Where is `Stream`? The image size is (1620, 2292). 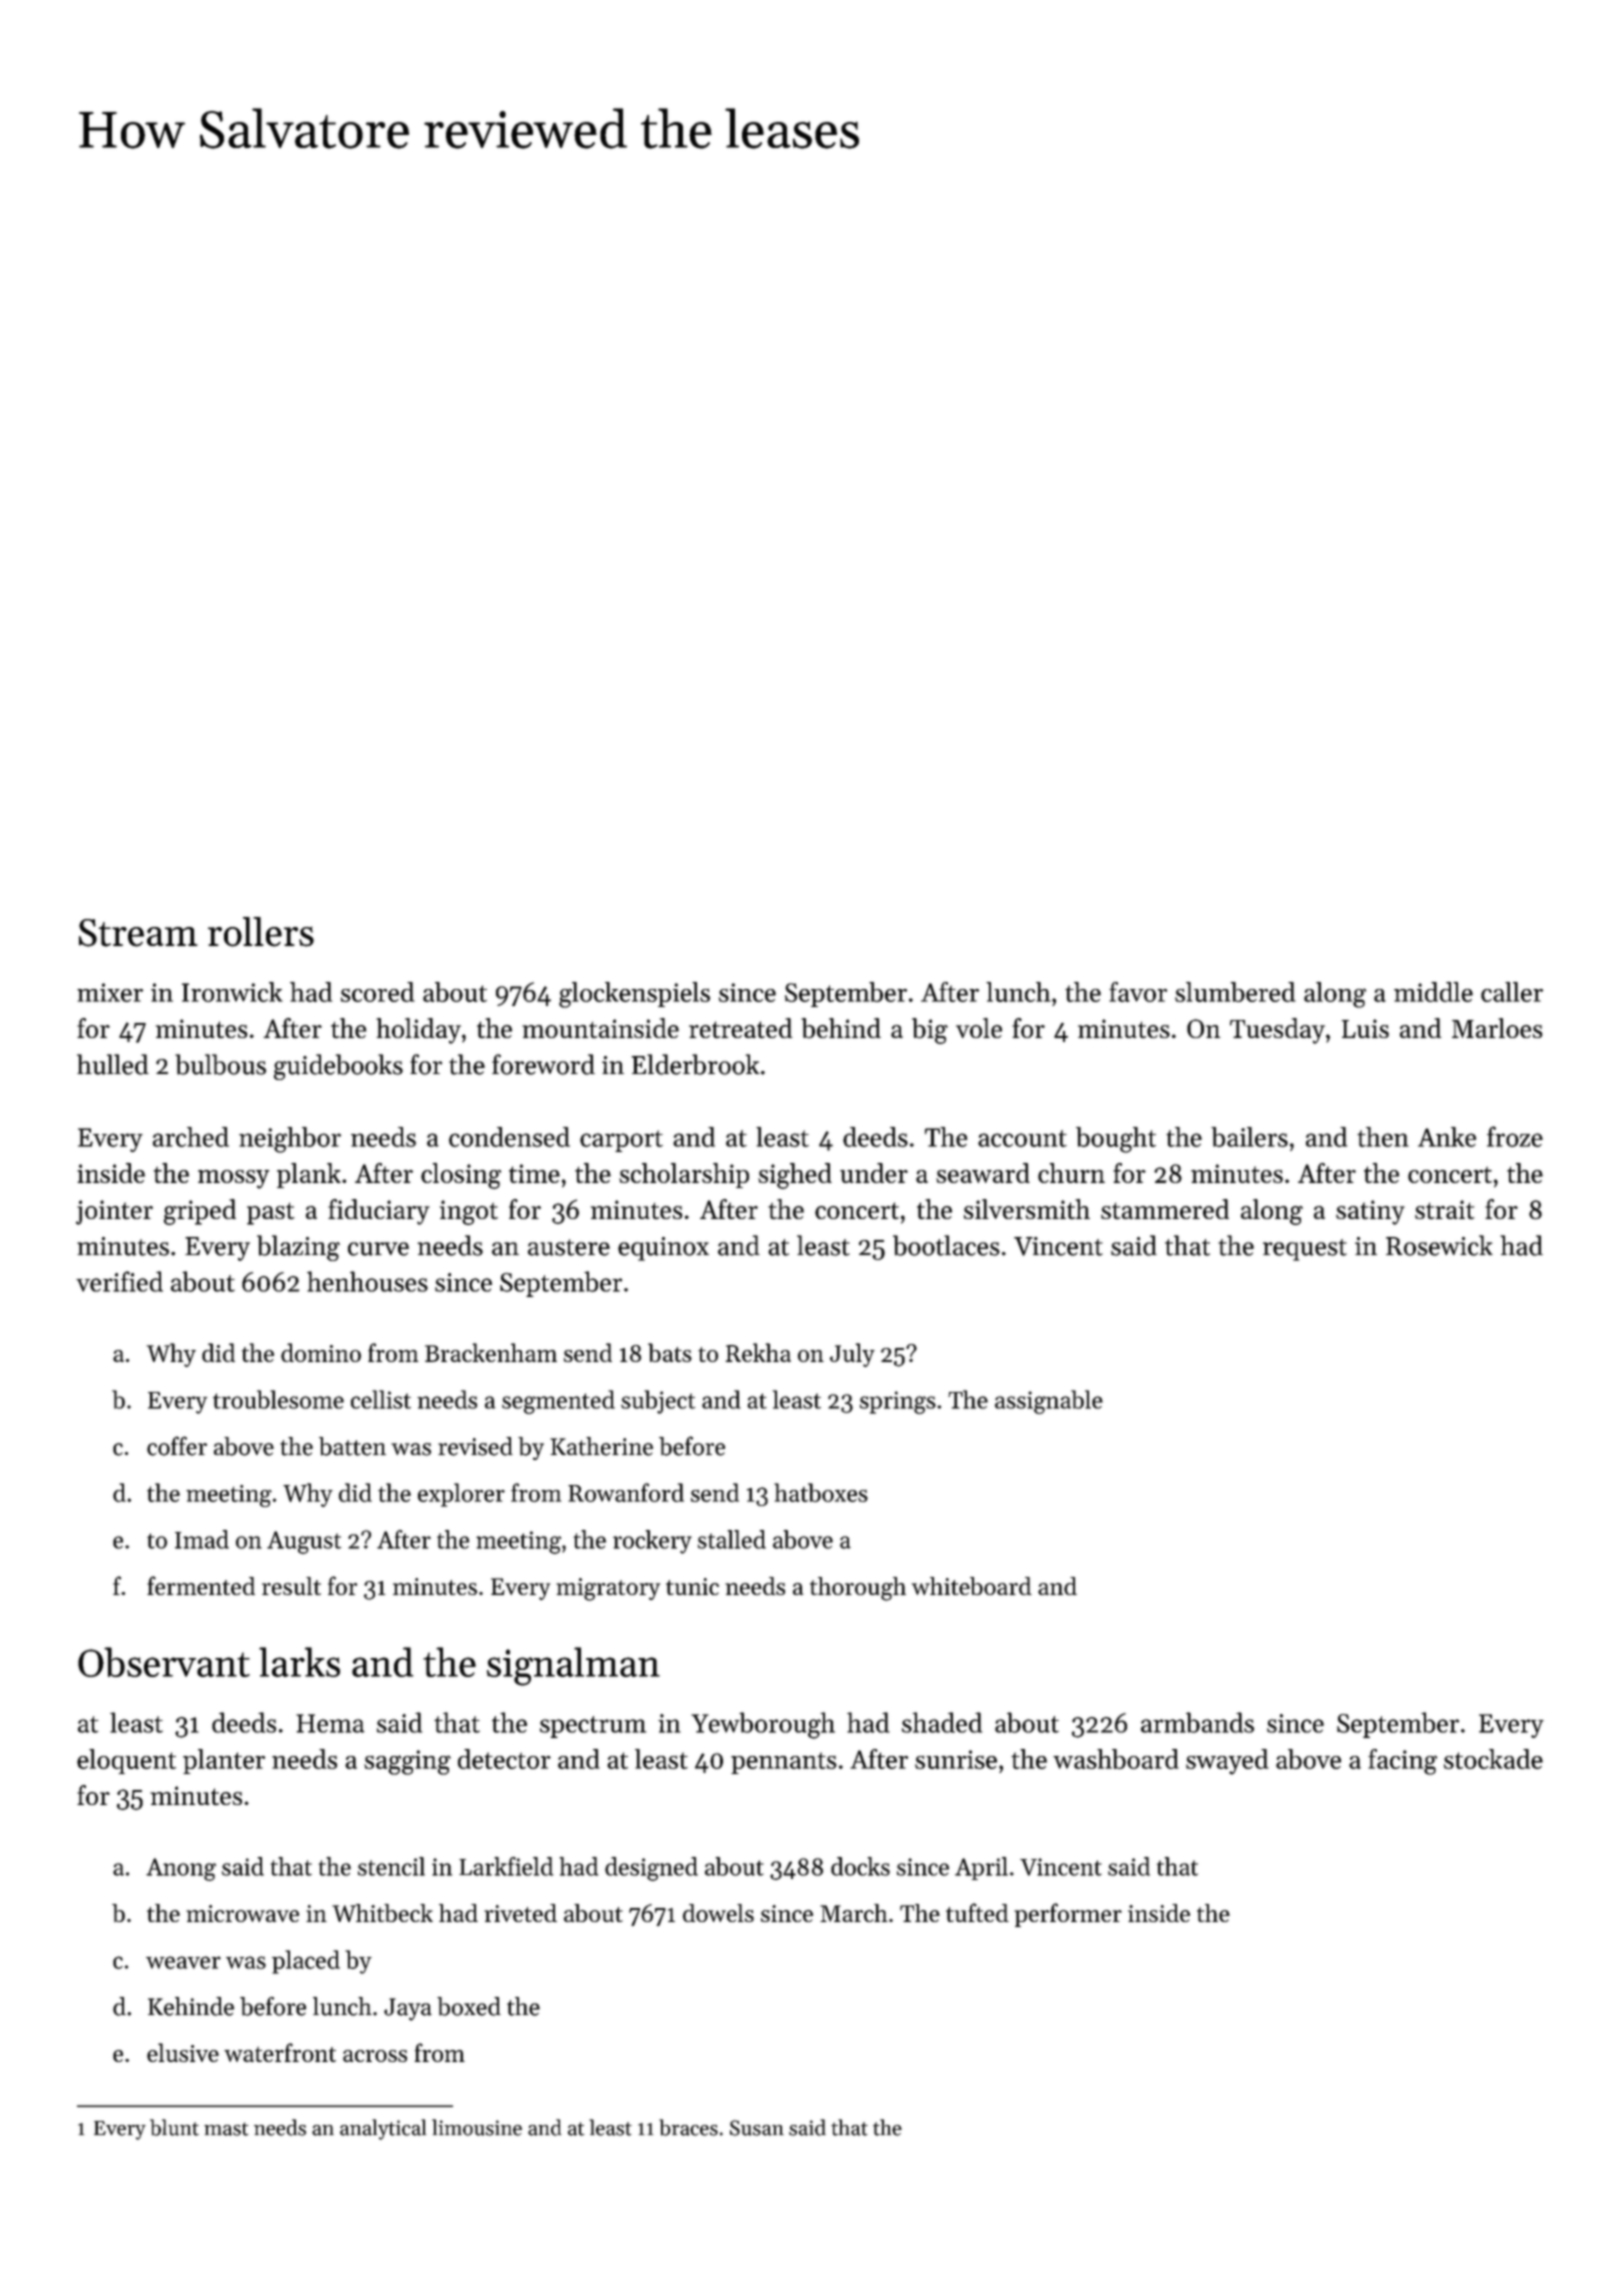
Stream is located at coordinates (138, 933).
